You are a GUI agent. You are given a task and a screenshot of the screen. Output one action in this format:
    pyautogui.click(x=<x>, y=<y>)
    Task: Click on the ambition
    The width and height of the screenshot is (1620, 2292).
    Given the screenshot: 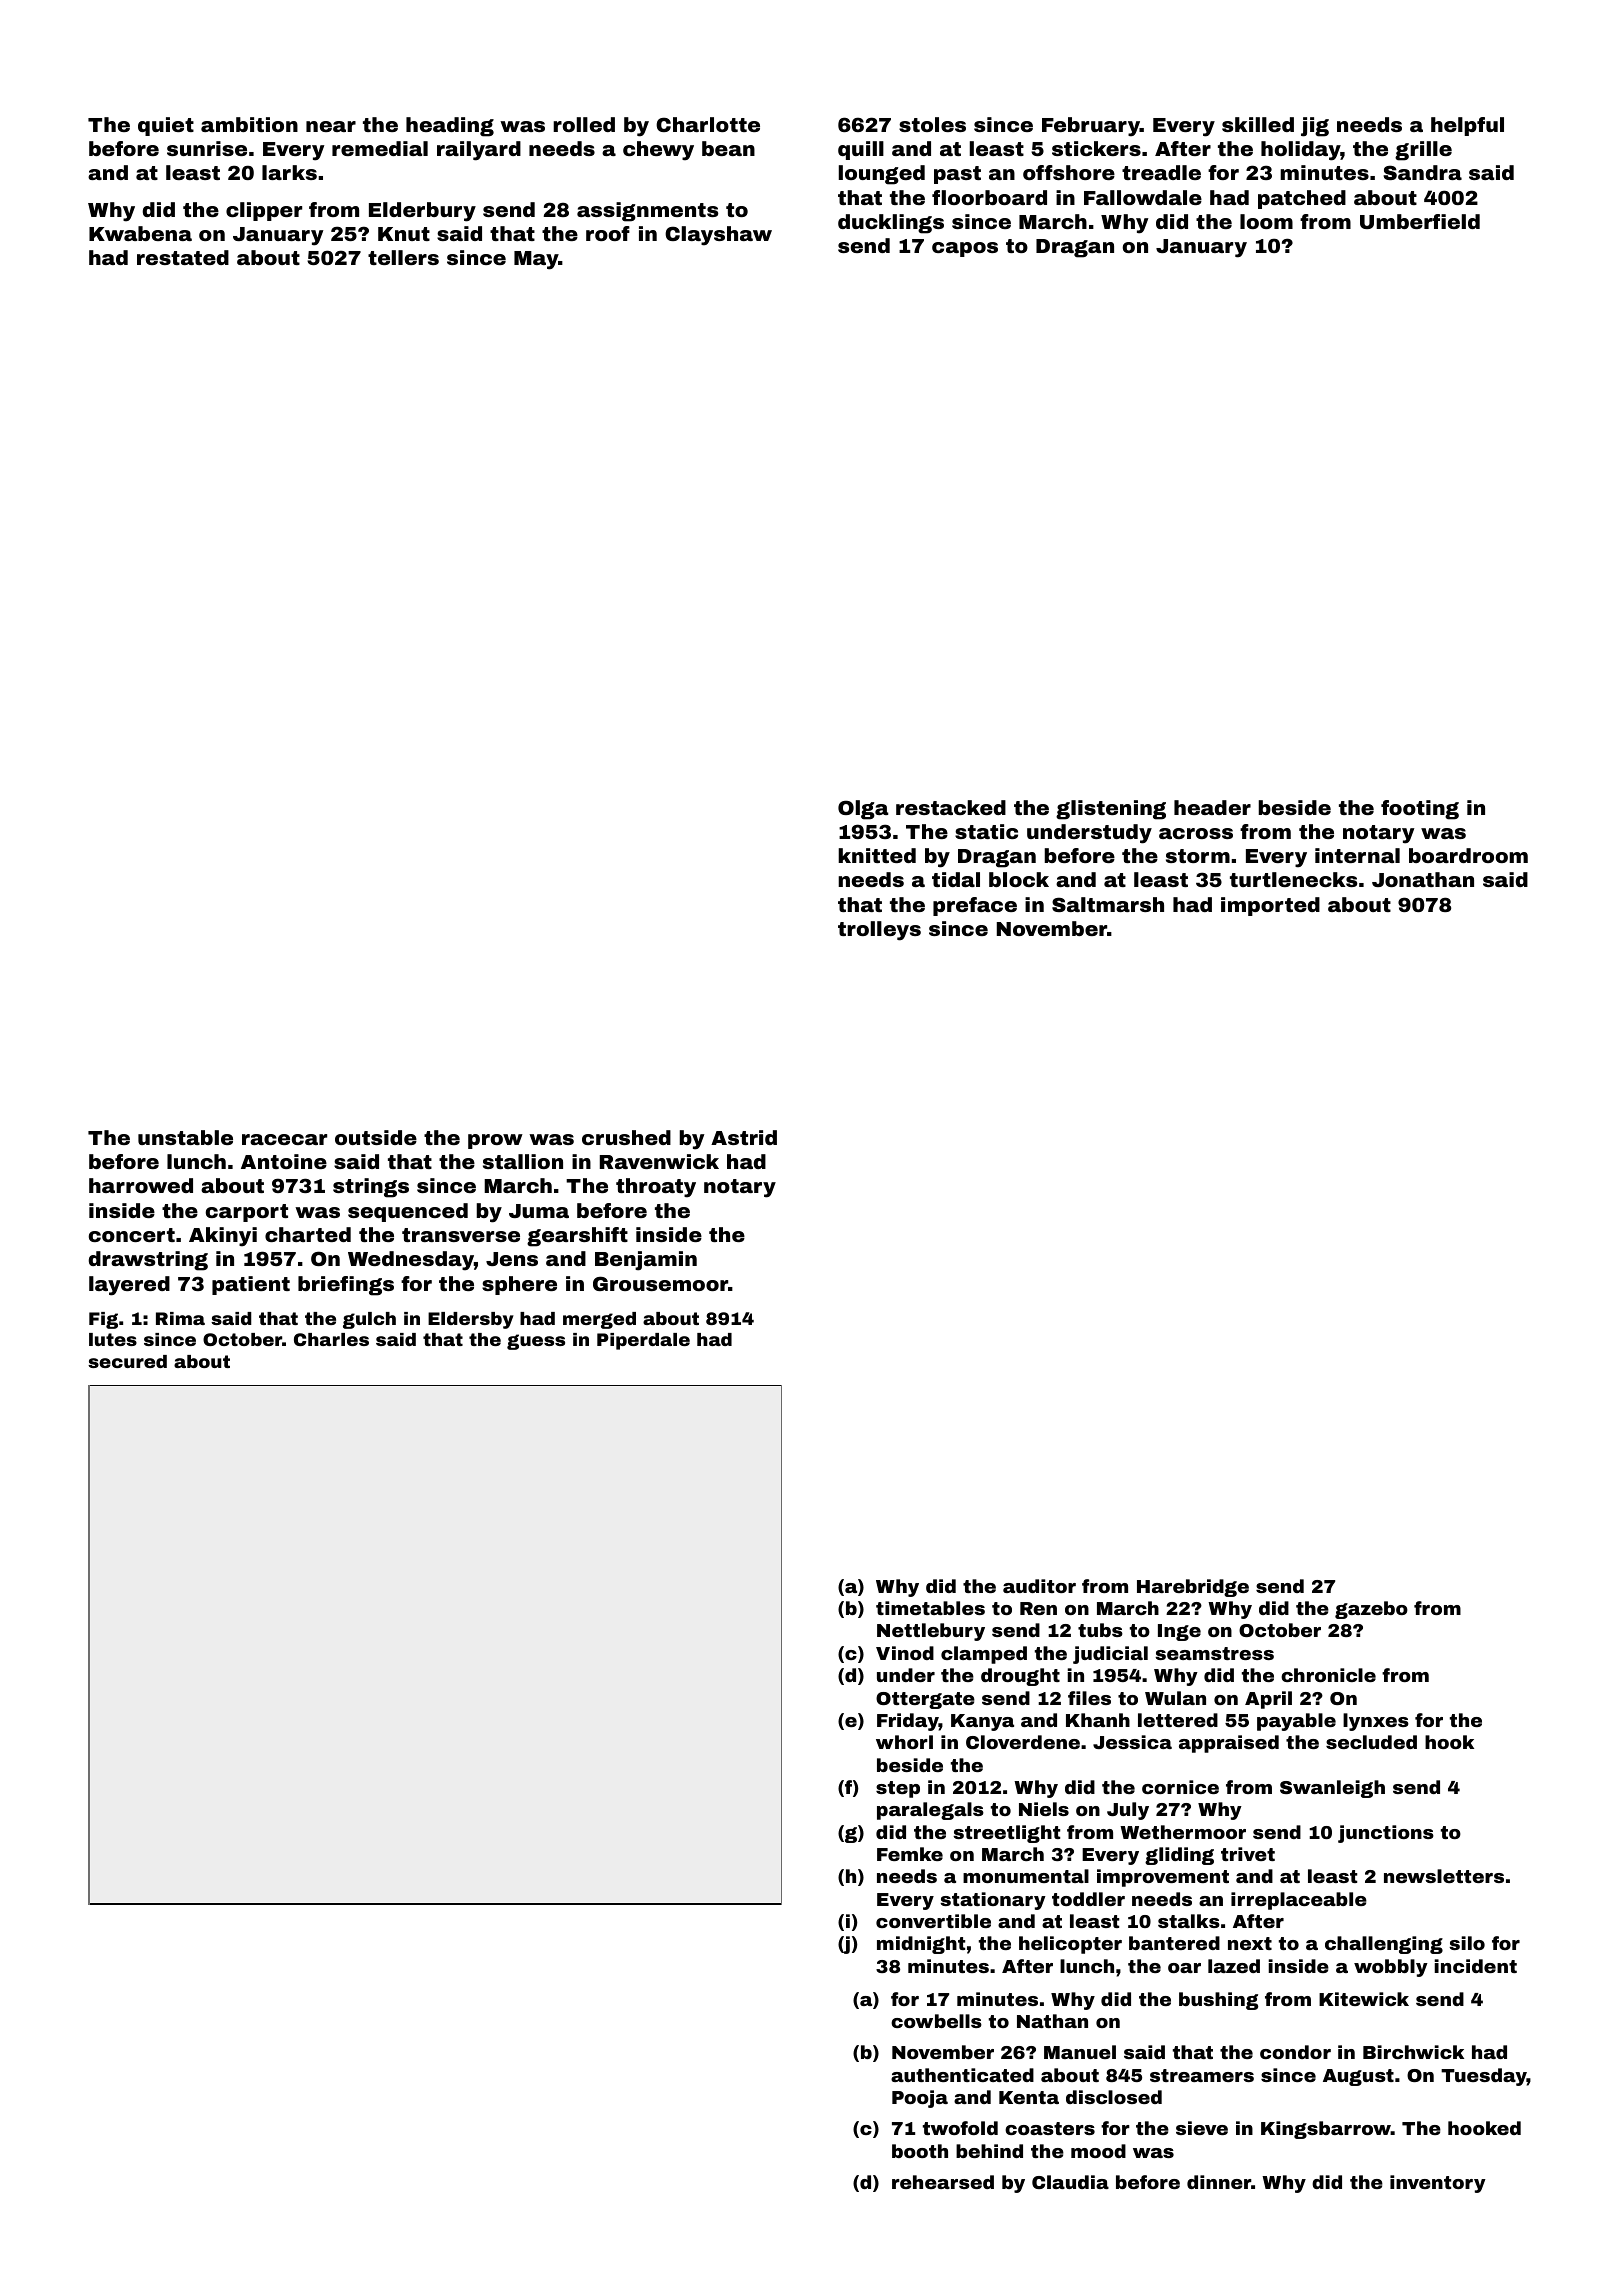 What is the action you would take?
    pyautogui.click(x=249, y=124)
